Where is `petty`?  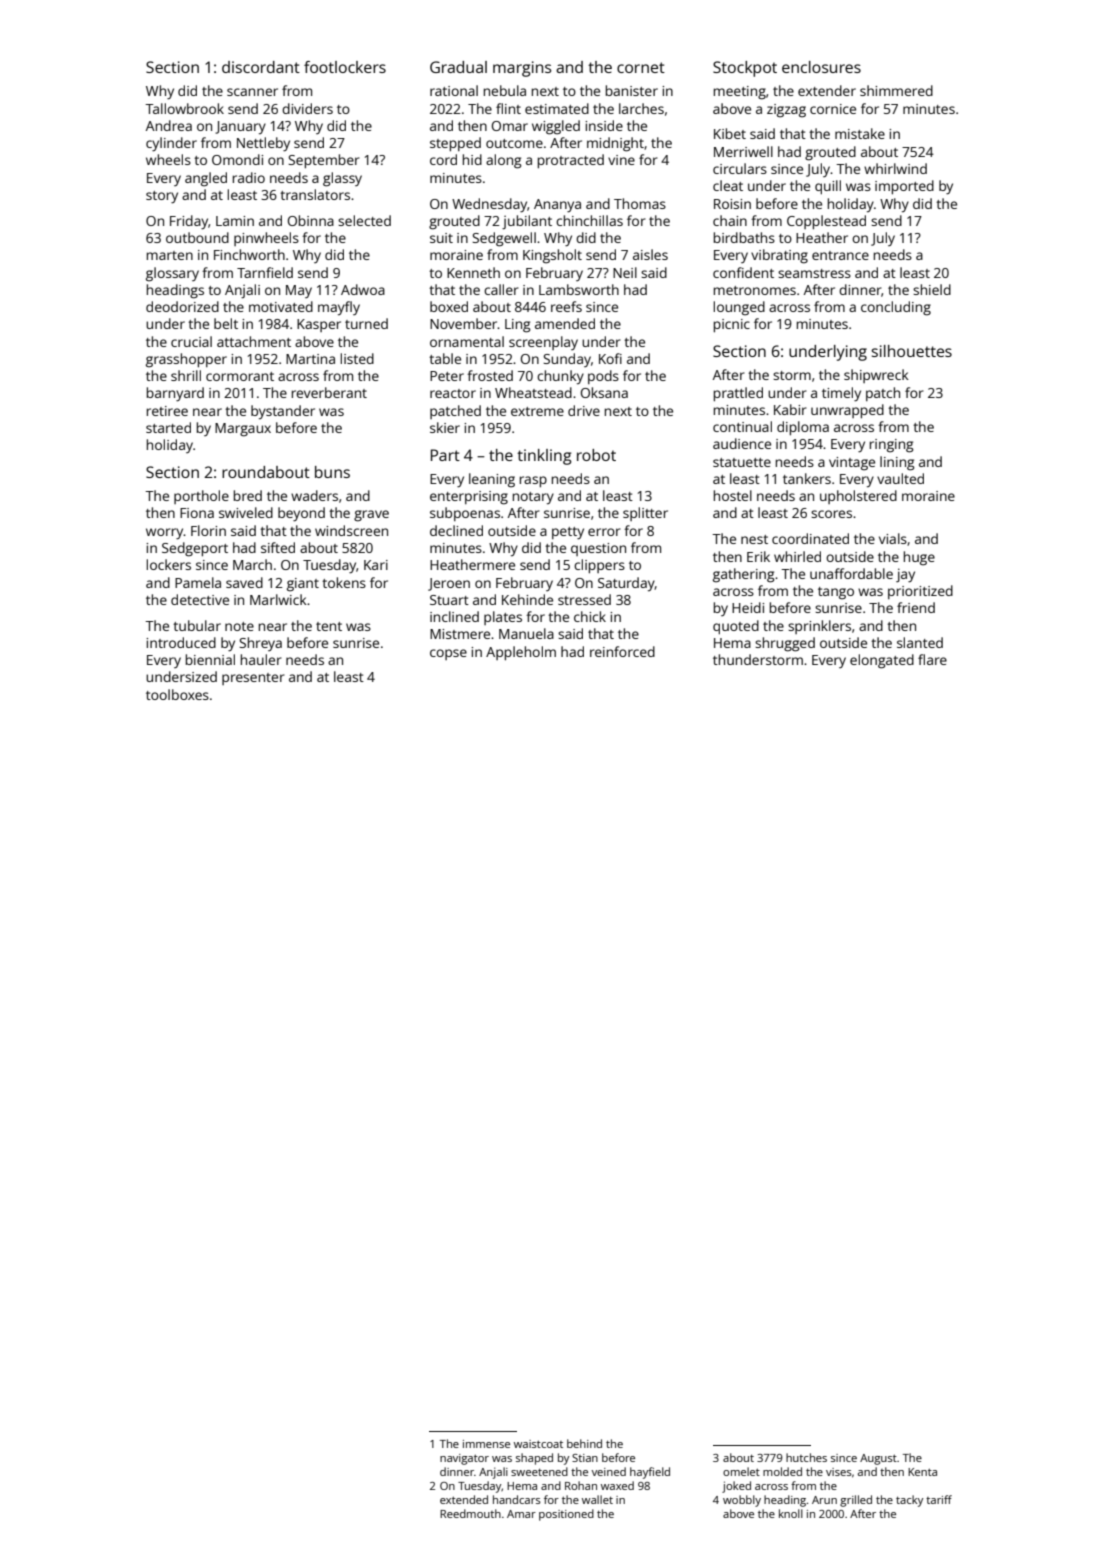 petty is located at coordinates (568, 533).
